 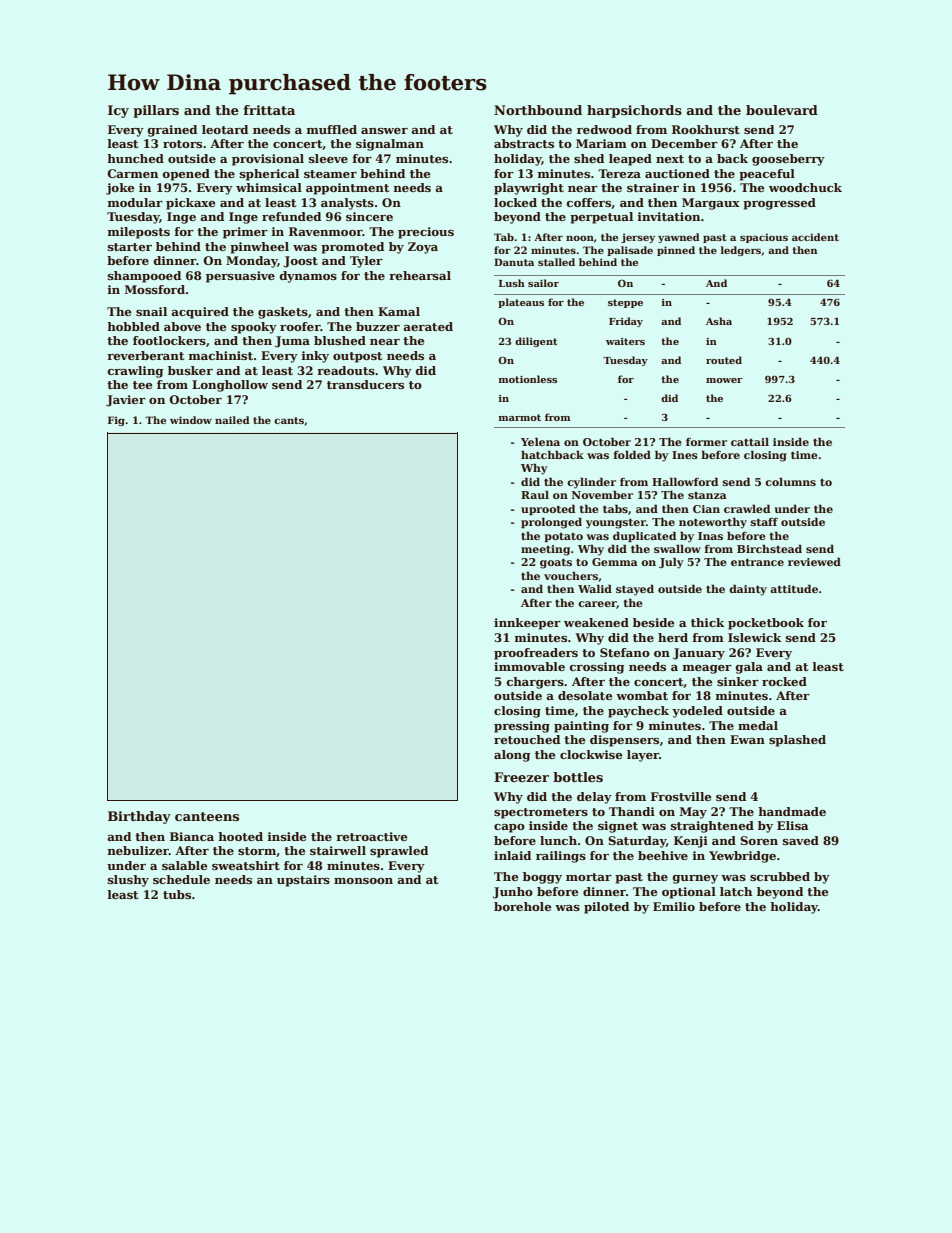 What do you see at coordinates (390, 145) in the screenshot?
I see `signalman` at bounding box center [390, 145].
